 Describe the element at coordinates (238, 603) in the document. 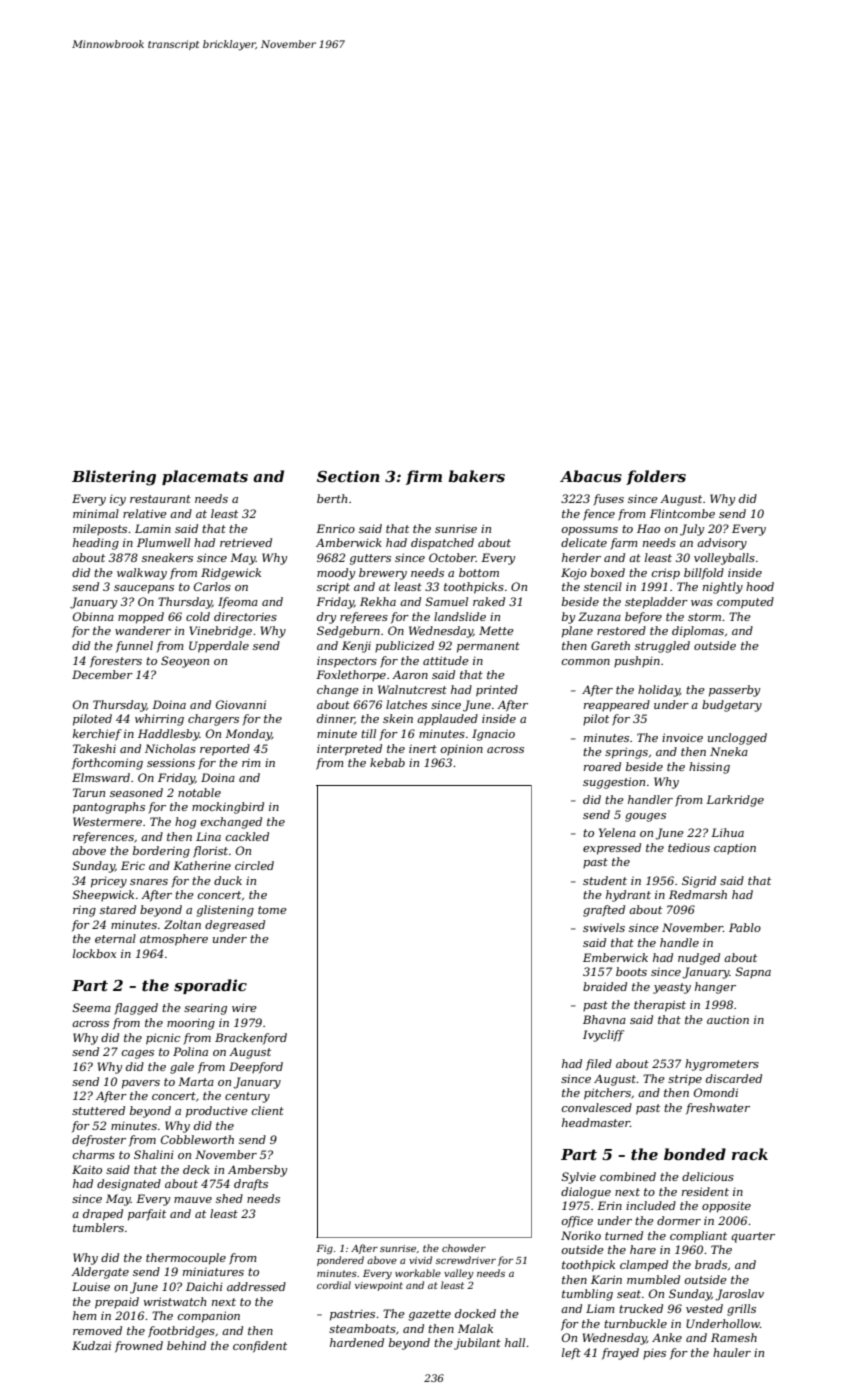

I see `Ifeoma` at that location.
